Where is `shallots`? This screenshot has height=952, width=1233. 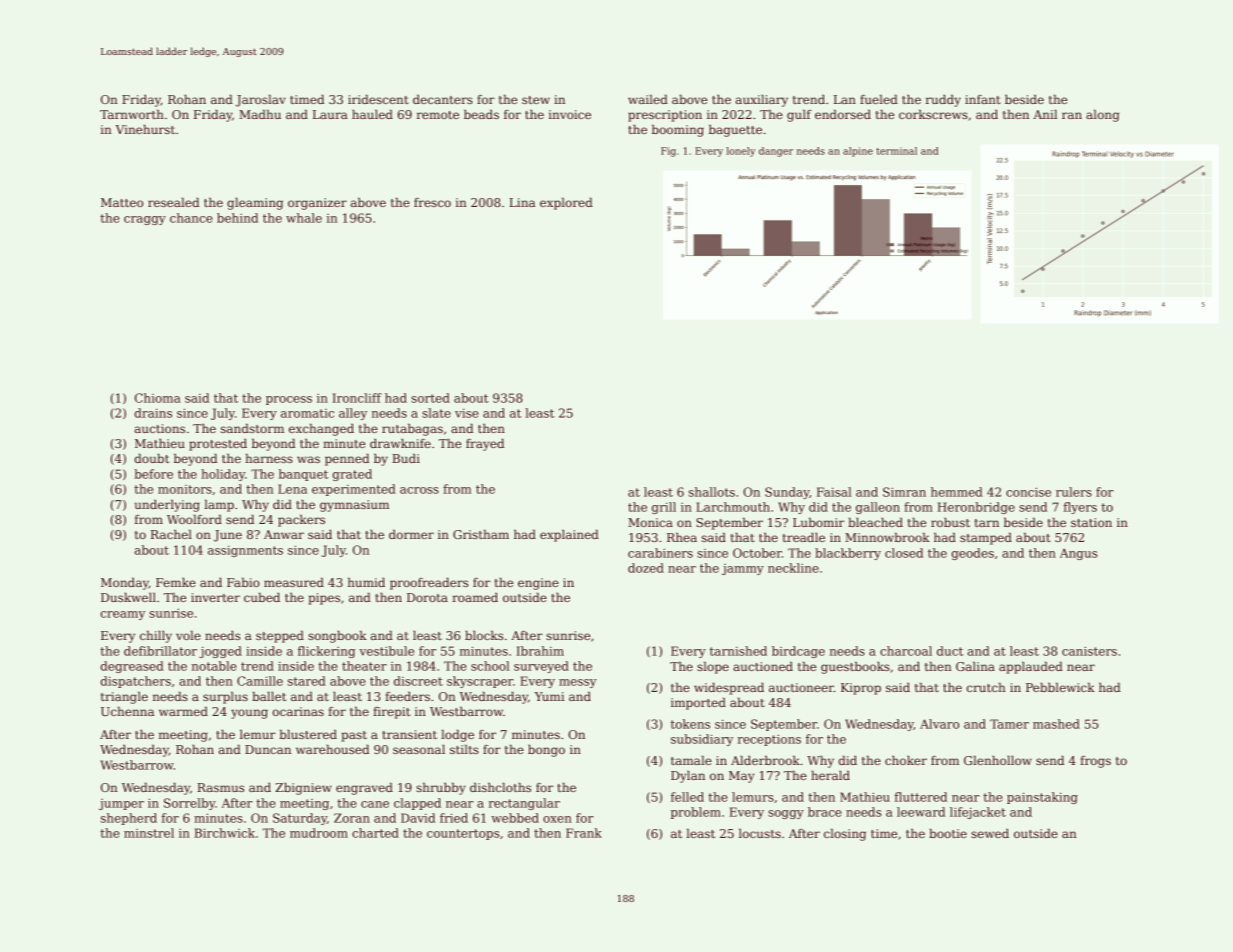 shallots is located at coordinates (712, 492).
